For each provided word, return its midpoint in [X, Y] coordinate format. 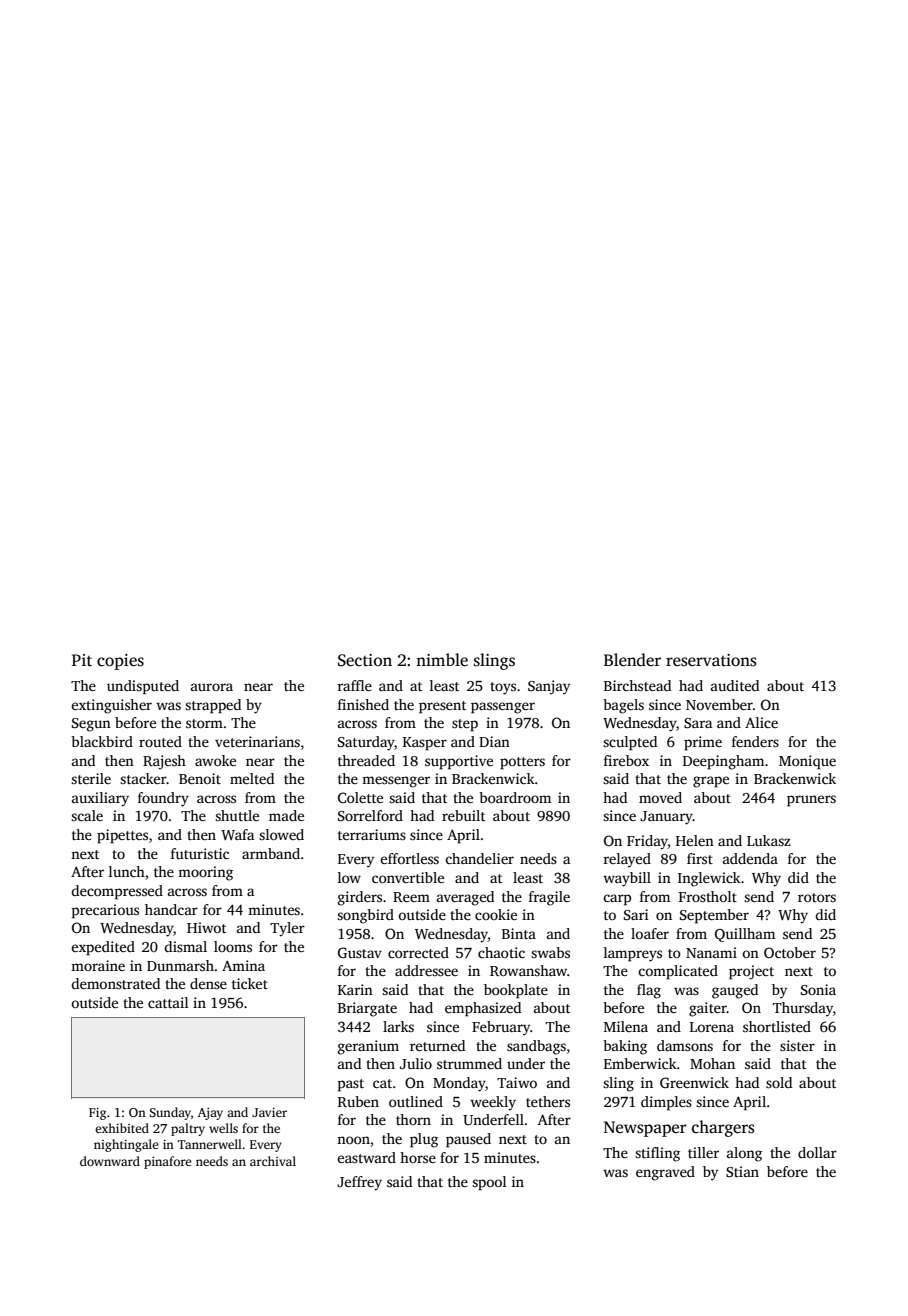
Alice [761, 722]
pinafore [168, 1162]
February [501, 1028]
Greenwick [694, 1082]
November [719, 704]
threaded [366, 760]
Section [365, 660]
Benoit [200, 778]
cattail [168, 1002]
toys [503, 688]
